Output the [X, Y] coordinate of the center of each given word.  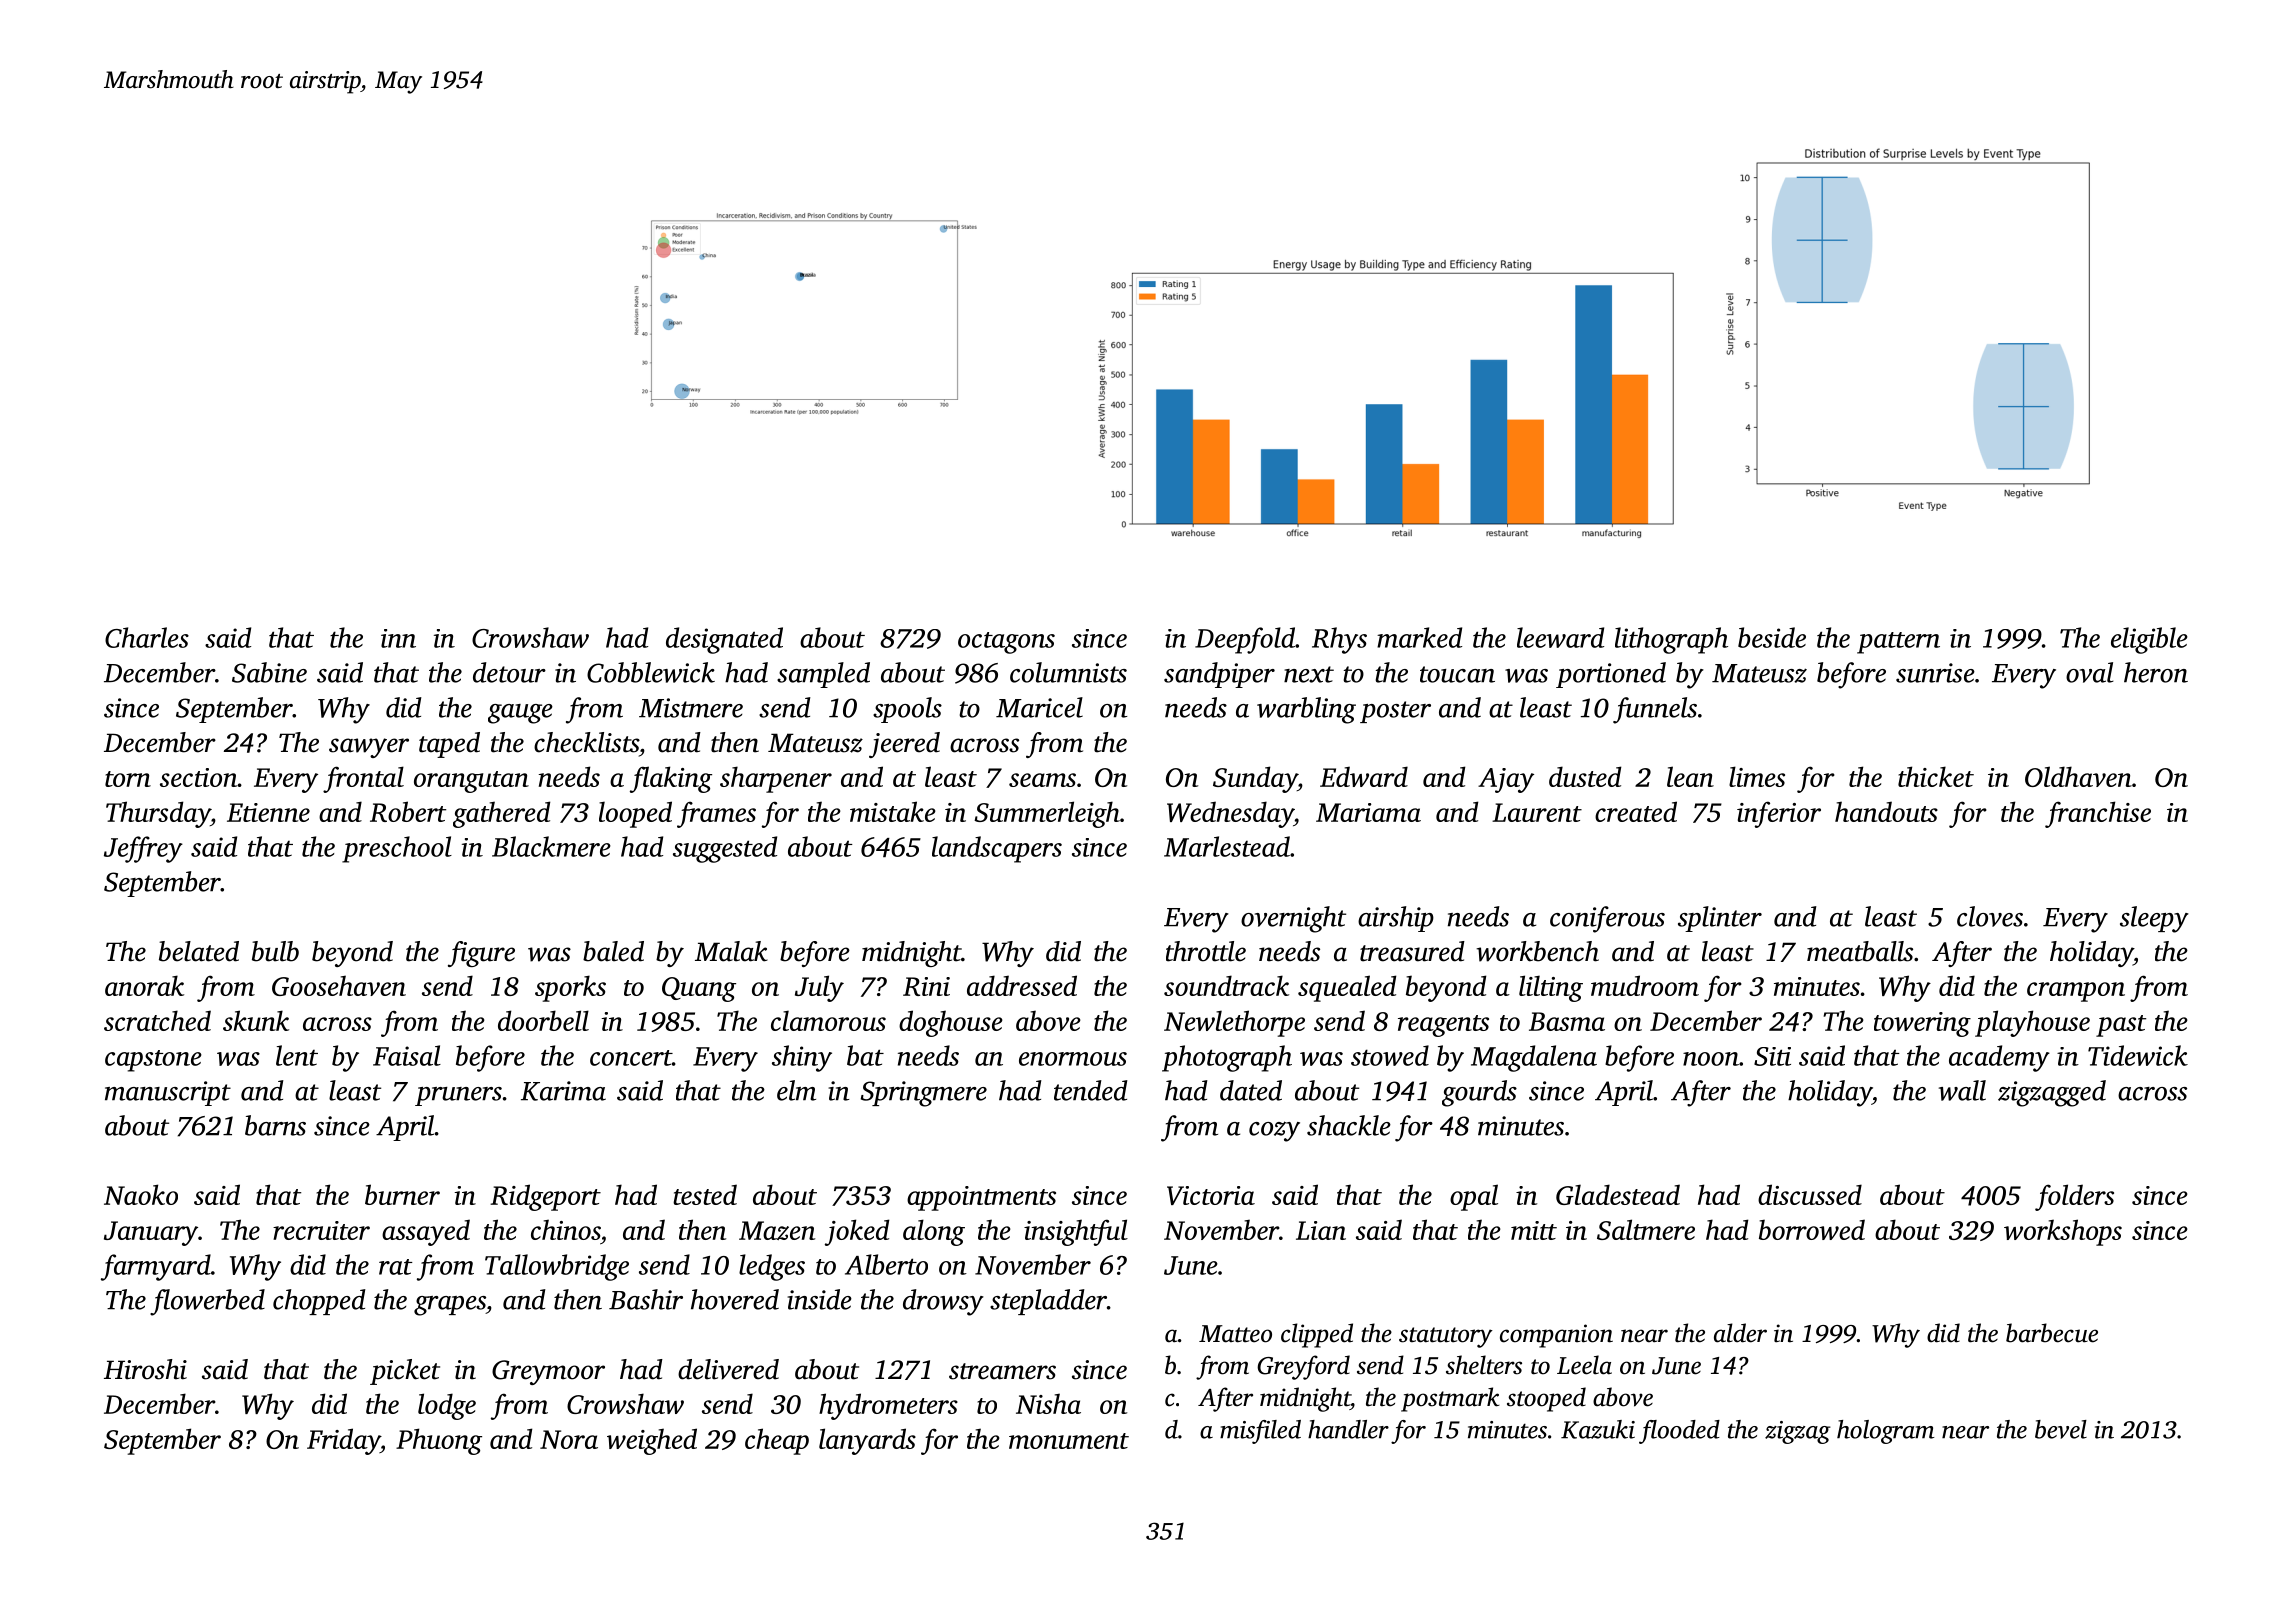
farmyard [156, 1267]
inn [398, 638]
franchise [2098, 814]
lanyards [867, 1441]
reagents [1443, 1026]
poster [1395, 712]
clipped [1317, 1335]
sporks [570, 988]
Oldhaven [2078, 776]
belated [199, 951]
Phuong [439, 1441]
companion [1556, 1336]
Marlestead [1227, 846]
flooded [1679, 1432]
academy [1999, 1058]
